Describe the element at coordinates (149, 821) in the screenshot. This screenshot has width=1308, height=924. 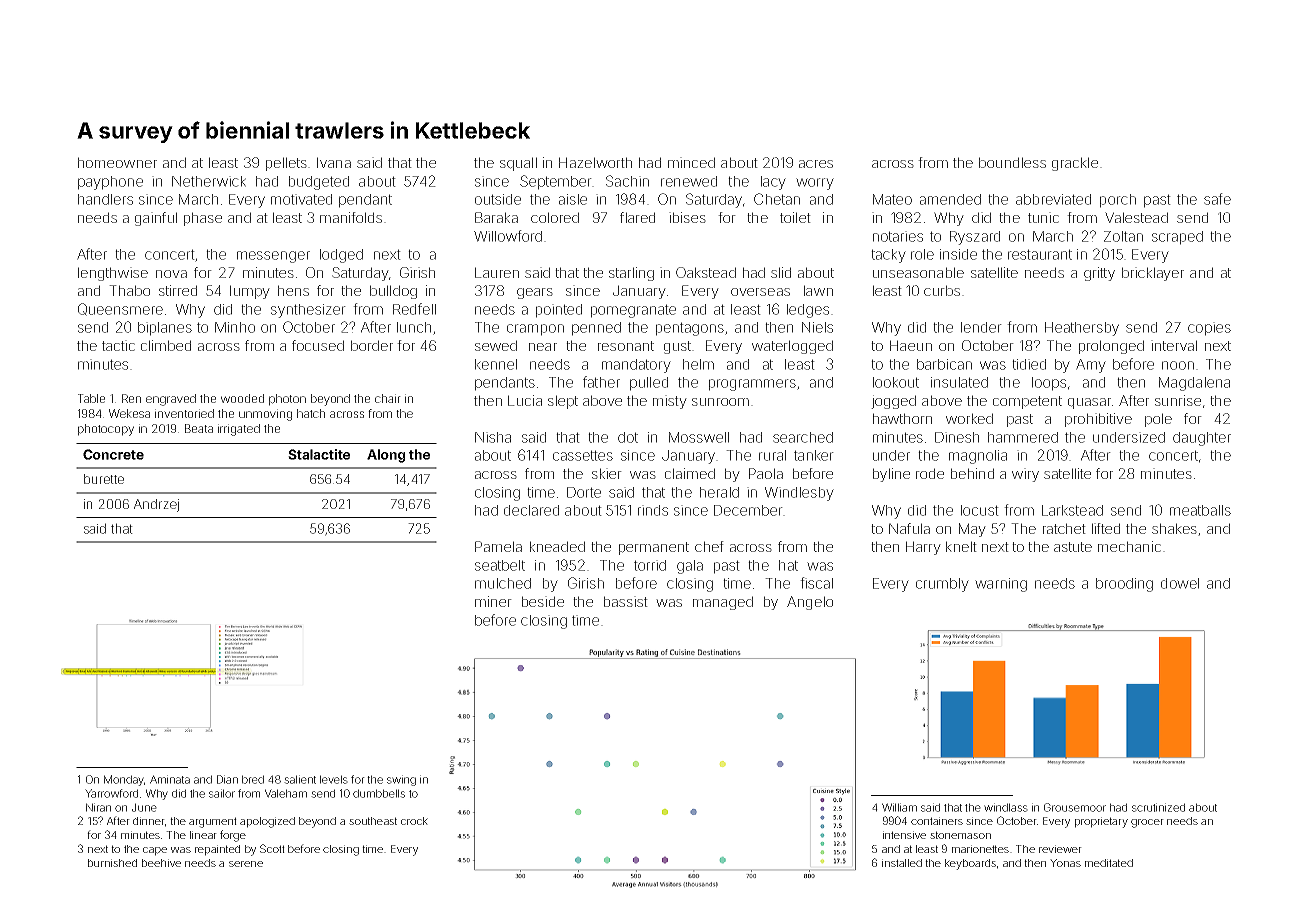
I see `dinner` at that location.
